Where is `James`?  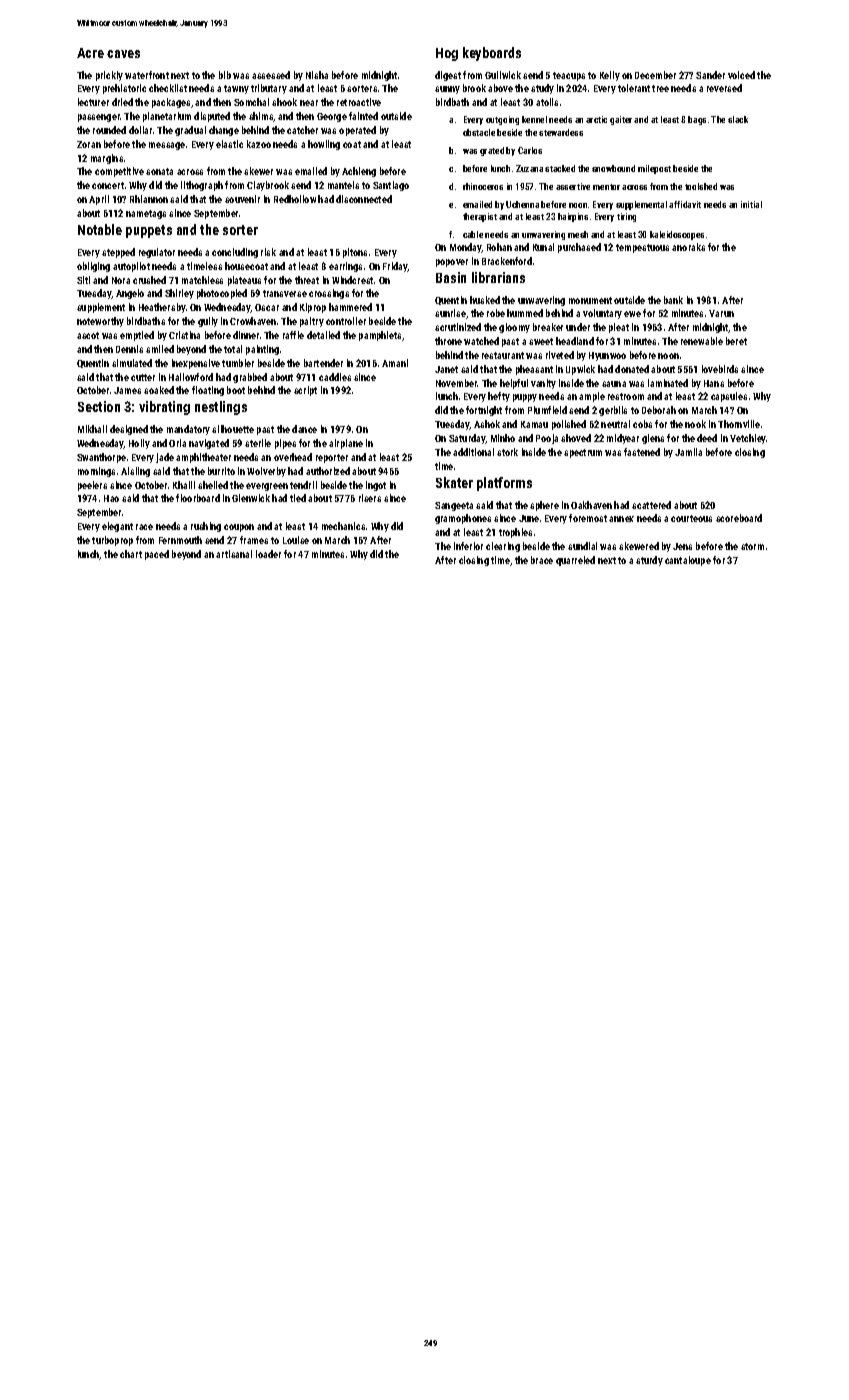 James is located at coordinates (127, 390).
